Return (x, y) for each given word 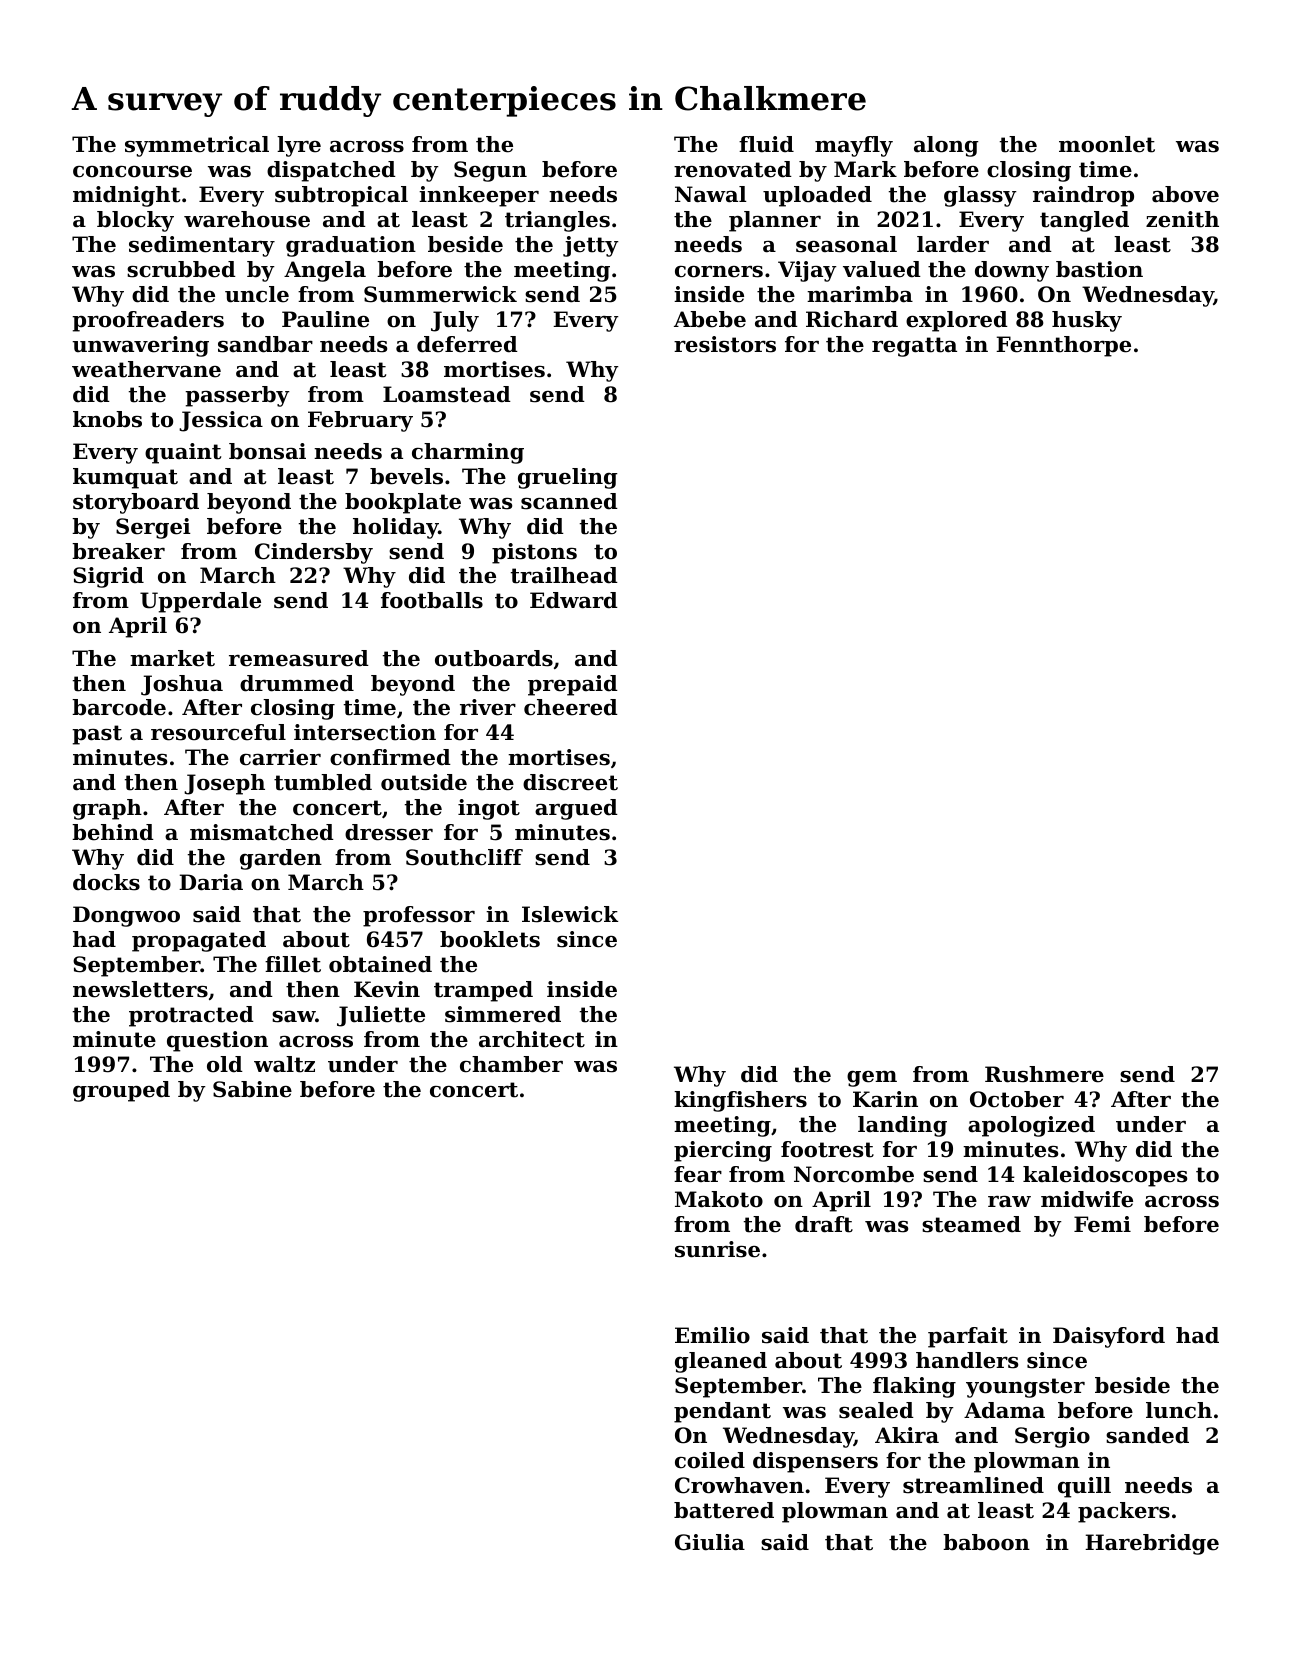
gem (872, 1079)
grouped (121, 1091)
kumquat (125, 478)
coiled (710, 1460)
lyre (299, 146)
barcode (119, 707)
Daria (211, 882)
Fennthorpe (1063, 346)
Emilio (712, 1335)
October (1017, 1099)
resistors (725, 344)
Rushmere (1044, 1074)
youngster (1025, 1388)
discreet (570, 782)
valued (882, 269)
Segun (490, 171)
